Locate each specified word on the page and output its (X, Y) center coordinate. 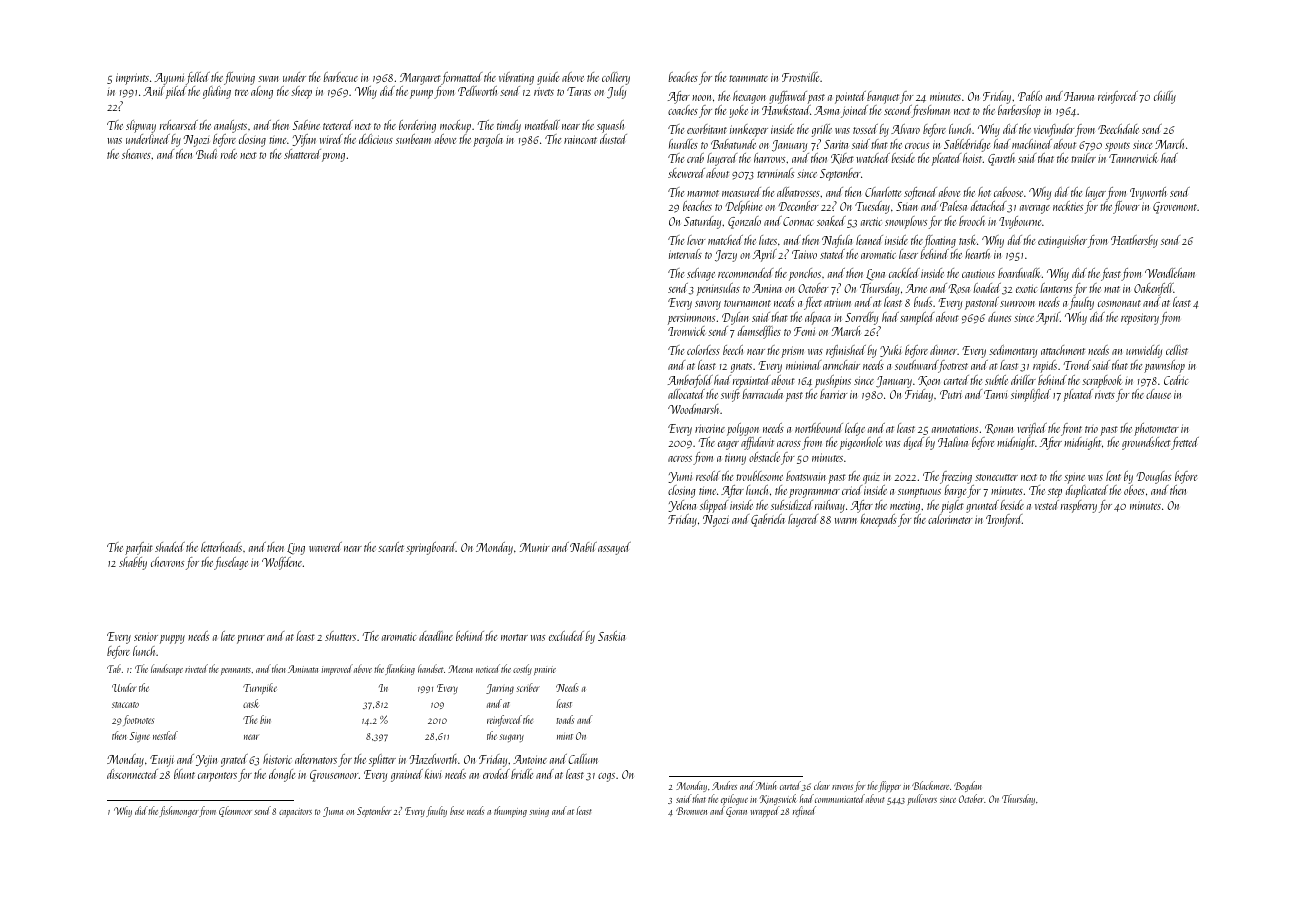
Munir (534, 547)
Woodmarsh (693, 409)
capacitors (295, 812)
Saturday (702, 222)
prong (333, 157)
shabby (133, 563)
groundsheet (1146, 443)
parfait (139, 548)
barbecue (340, 77)
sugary (511, 738)
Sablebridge (967, 145)
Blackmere (930, 785)
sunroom (1017, 304)
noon (701, 98)
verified (1032, 429)
